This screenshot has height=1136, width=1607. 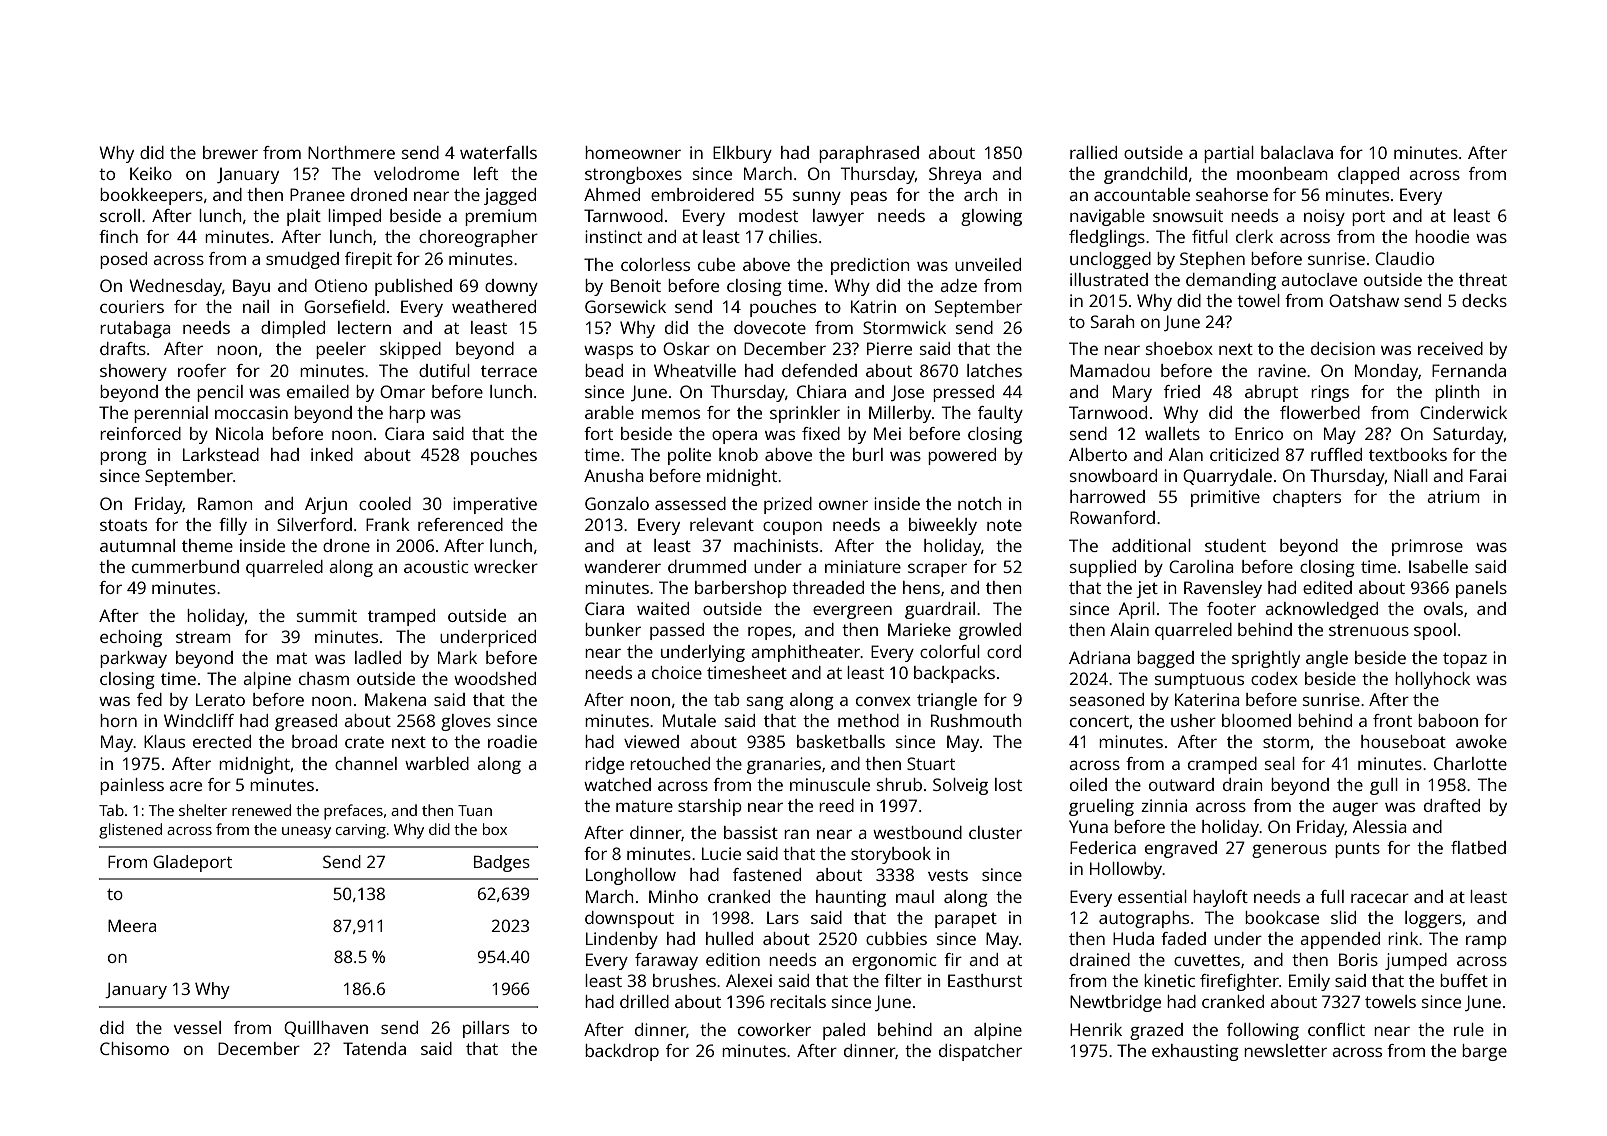 What do you see at coordinates (364, 742) in the screenshot?
I see `crate` at bounding box center [364, 742].
